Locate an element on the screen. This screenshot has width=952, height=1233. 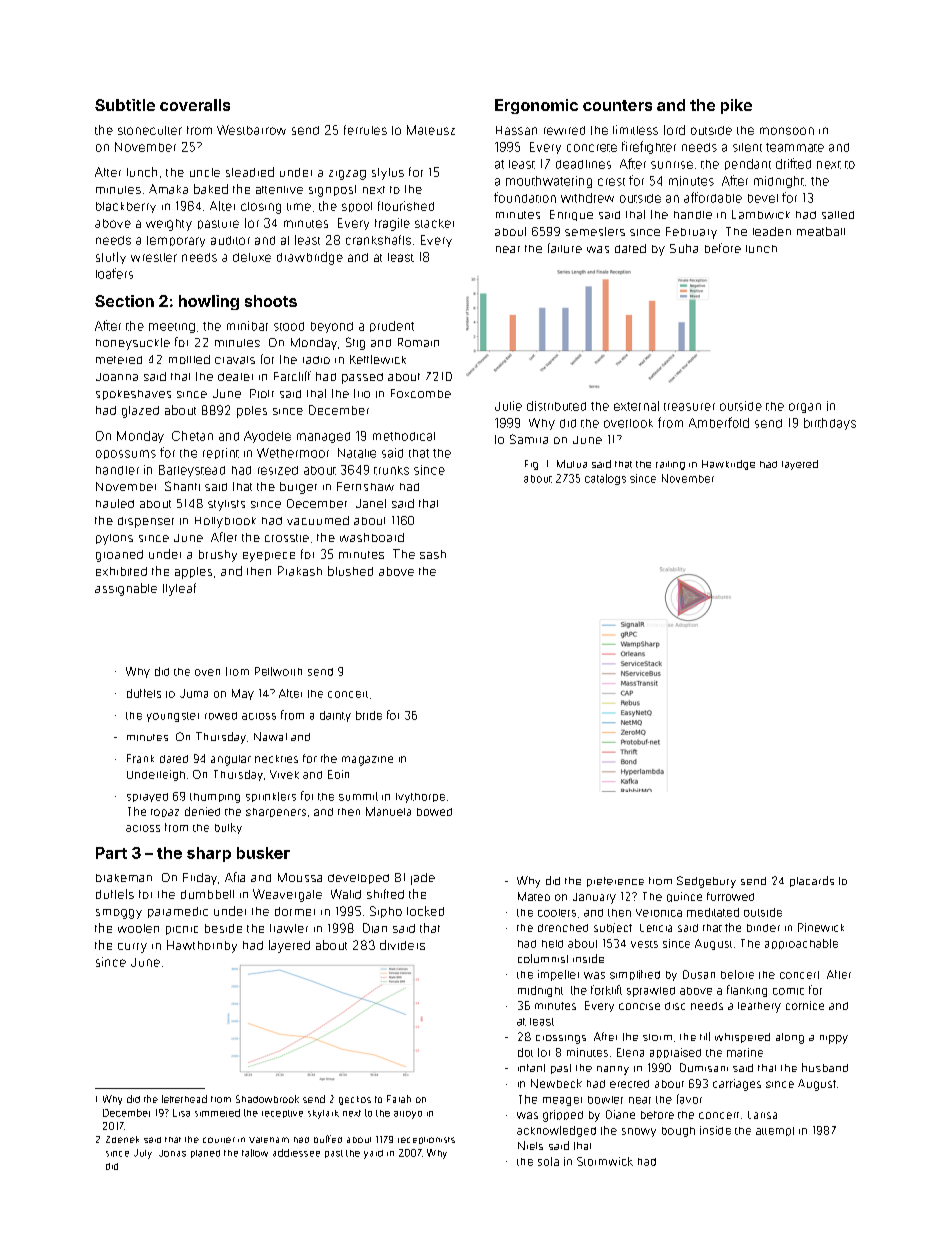
meatball is located at coordinates (821, 231).
